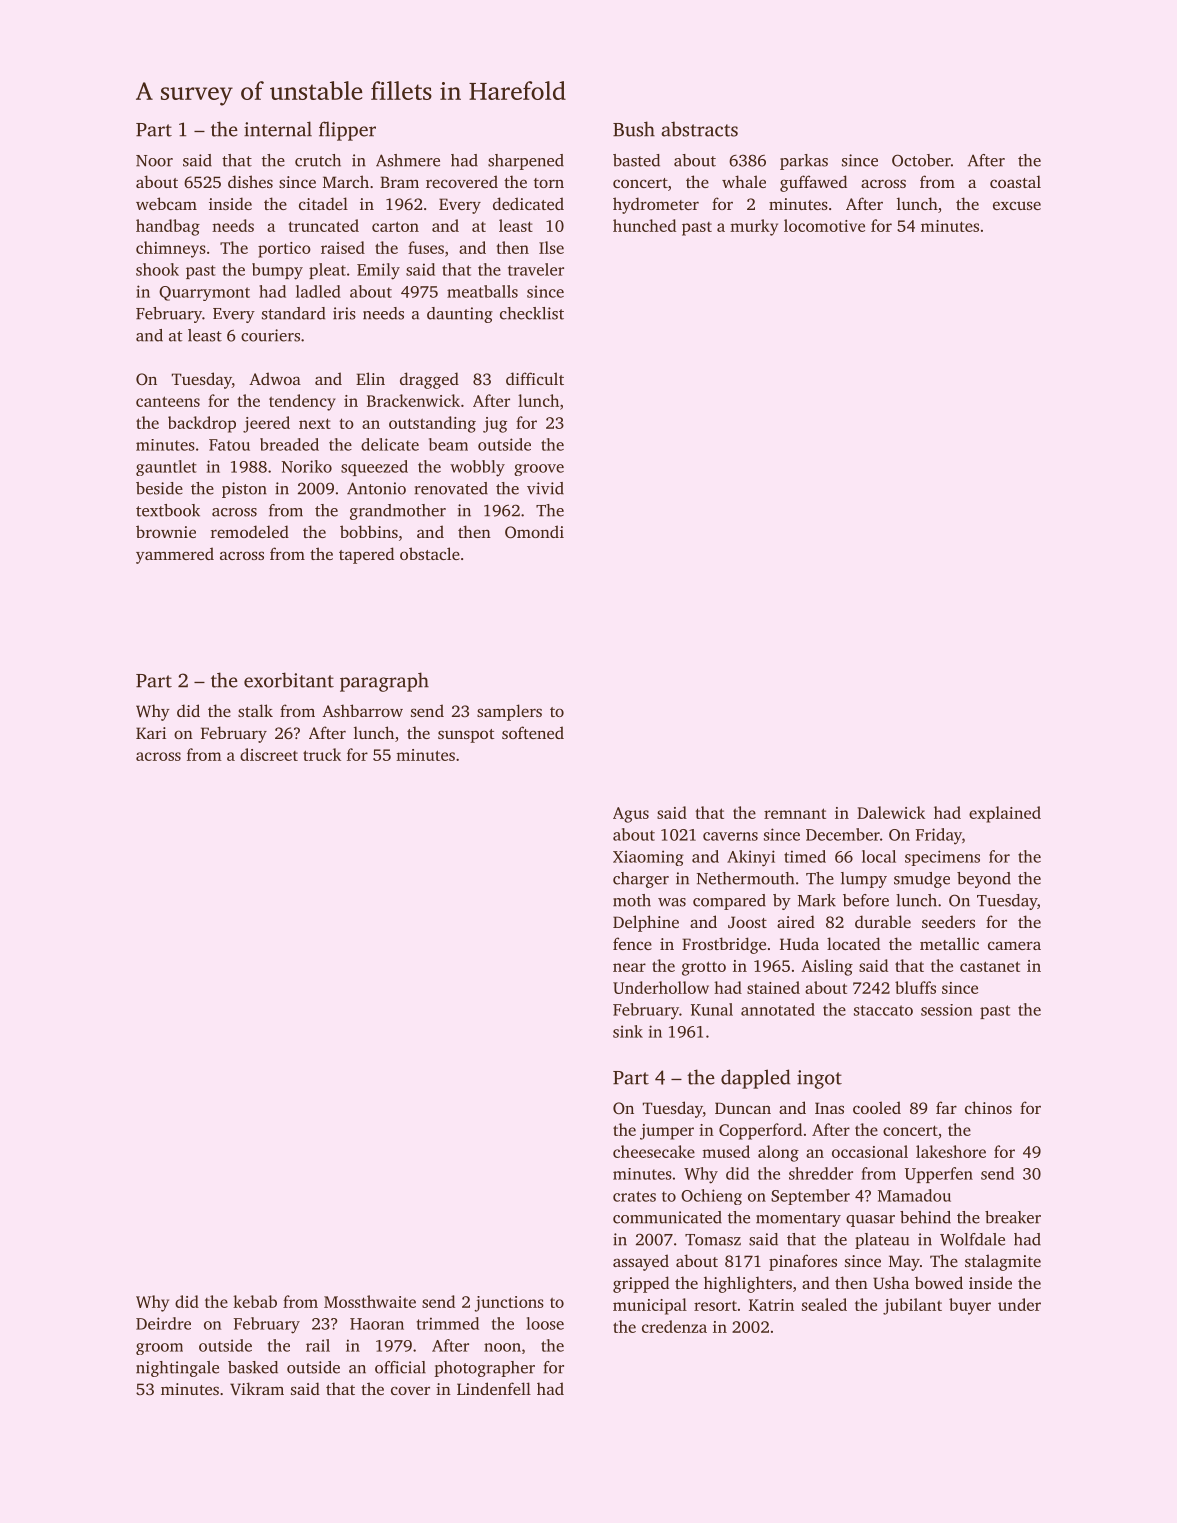 This document has width=1177, height=1523. Describe the element at coordinates (151, 733) in the document. I see `Kari` at that location.
